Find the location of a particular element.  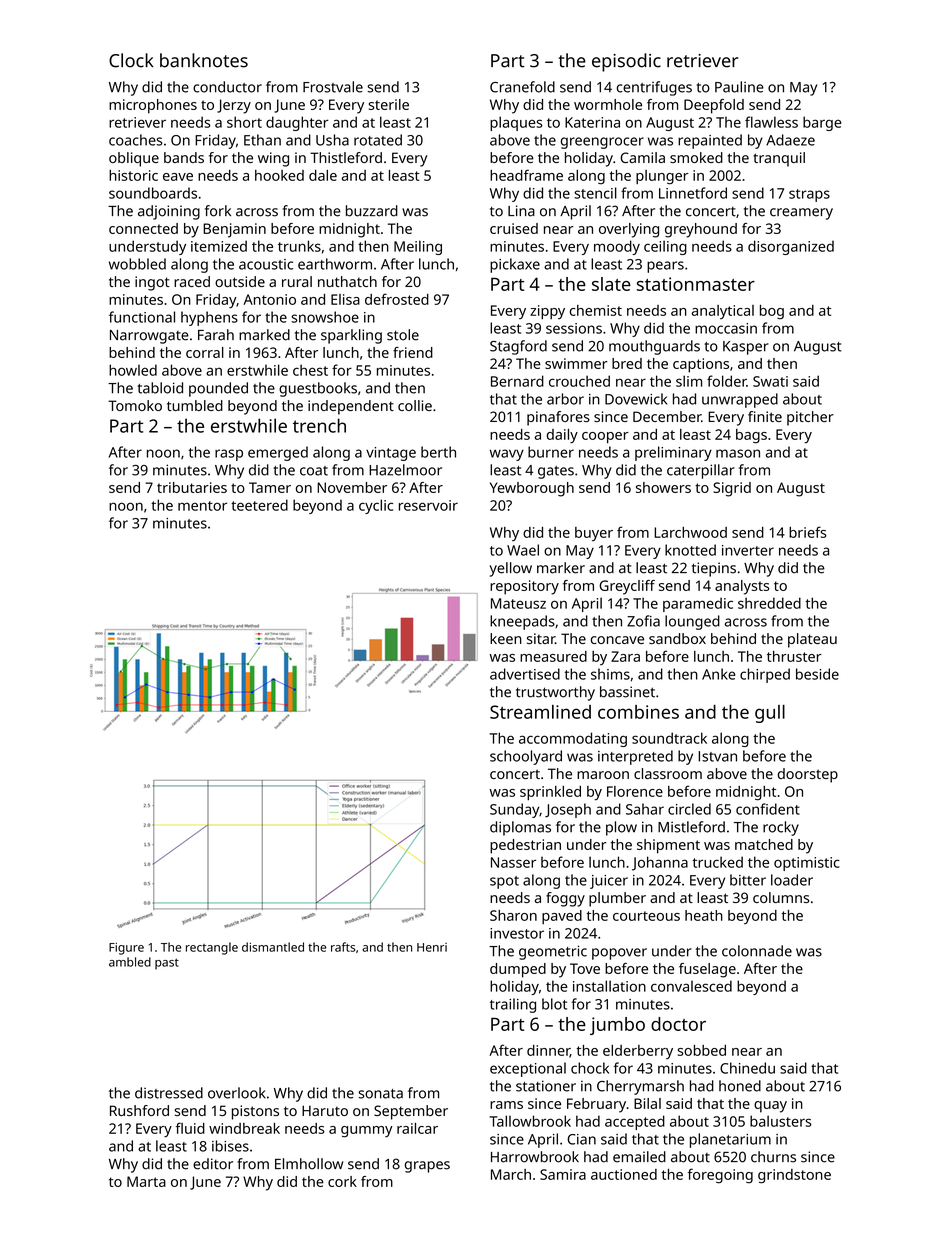

soundboards is located at coordinates (153, 193).
